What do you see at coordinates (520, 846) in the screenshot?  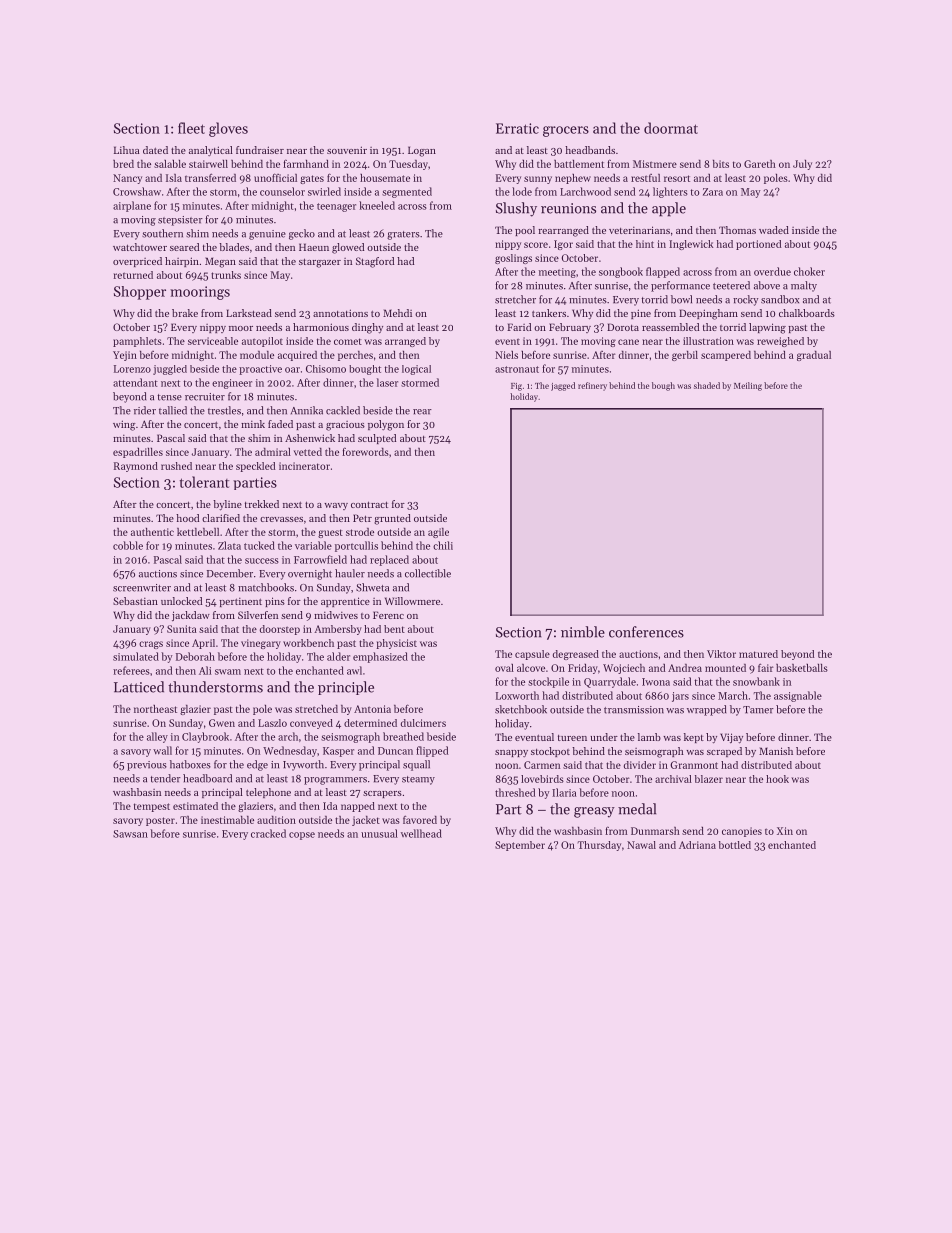 I see `September` at bounding box center [520, 846].
